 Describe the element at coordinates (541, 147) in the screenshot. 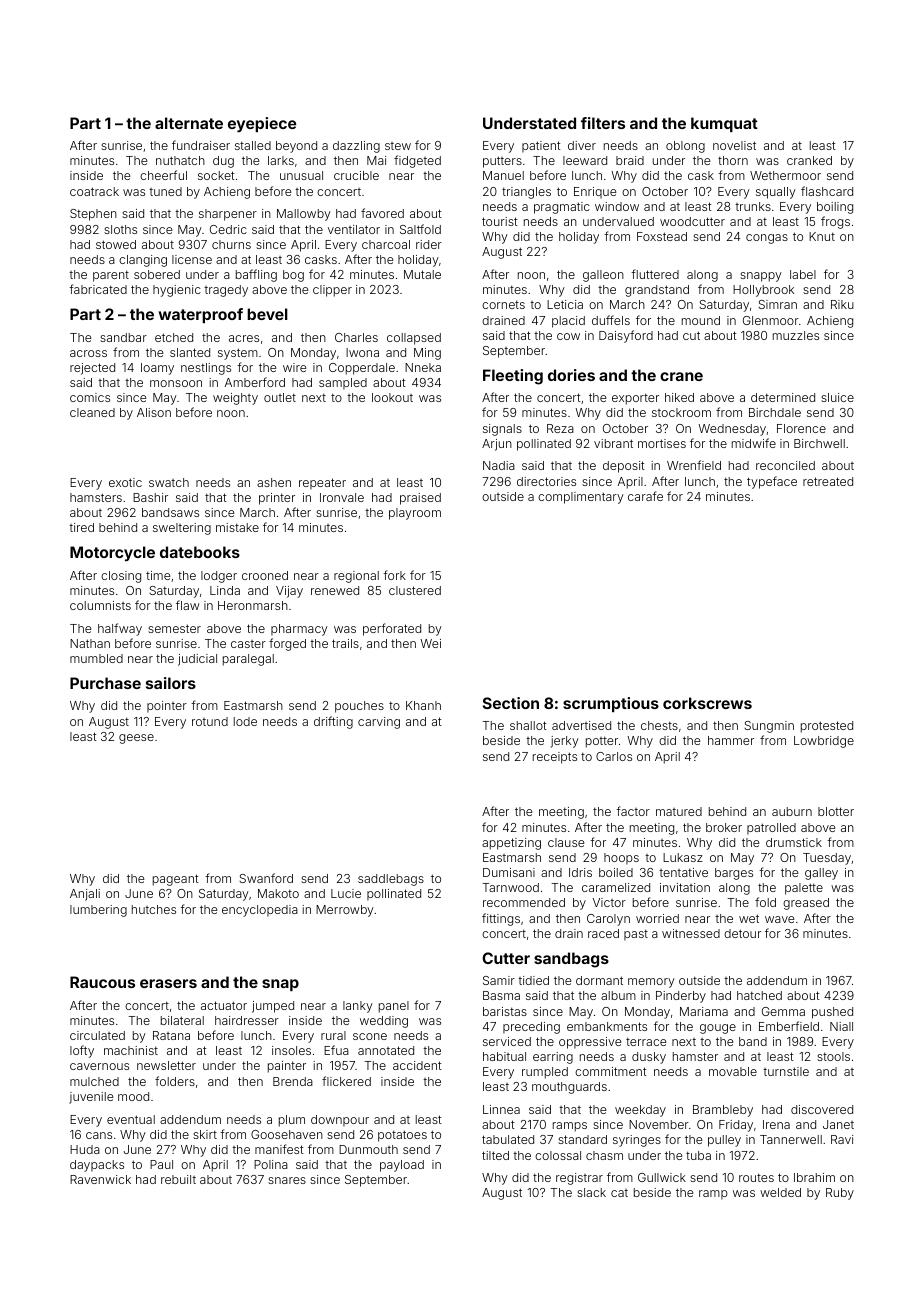

I see `patient` at that location.
